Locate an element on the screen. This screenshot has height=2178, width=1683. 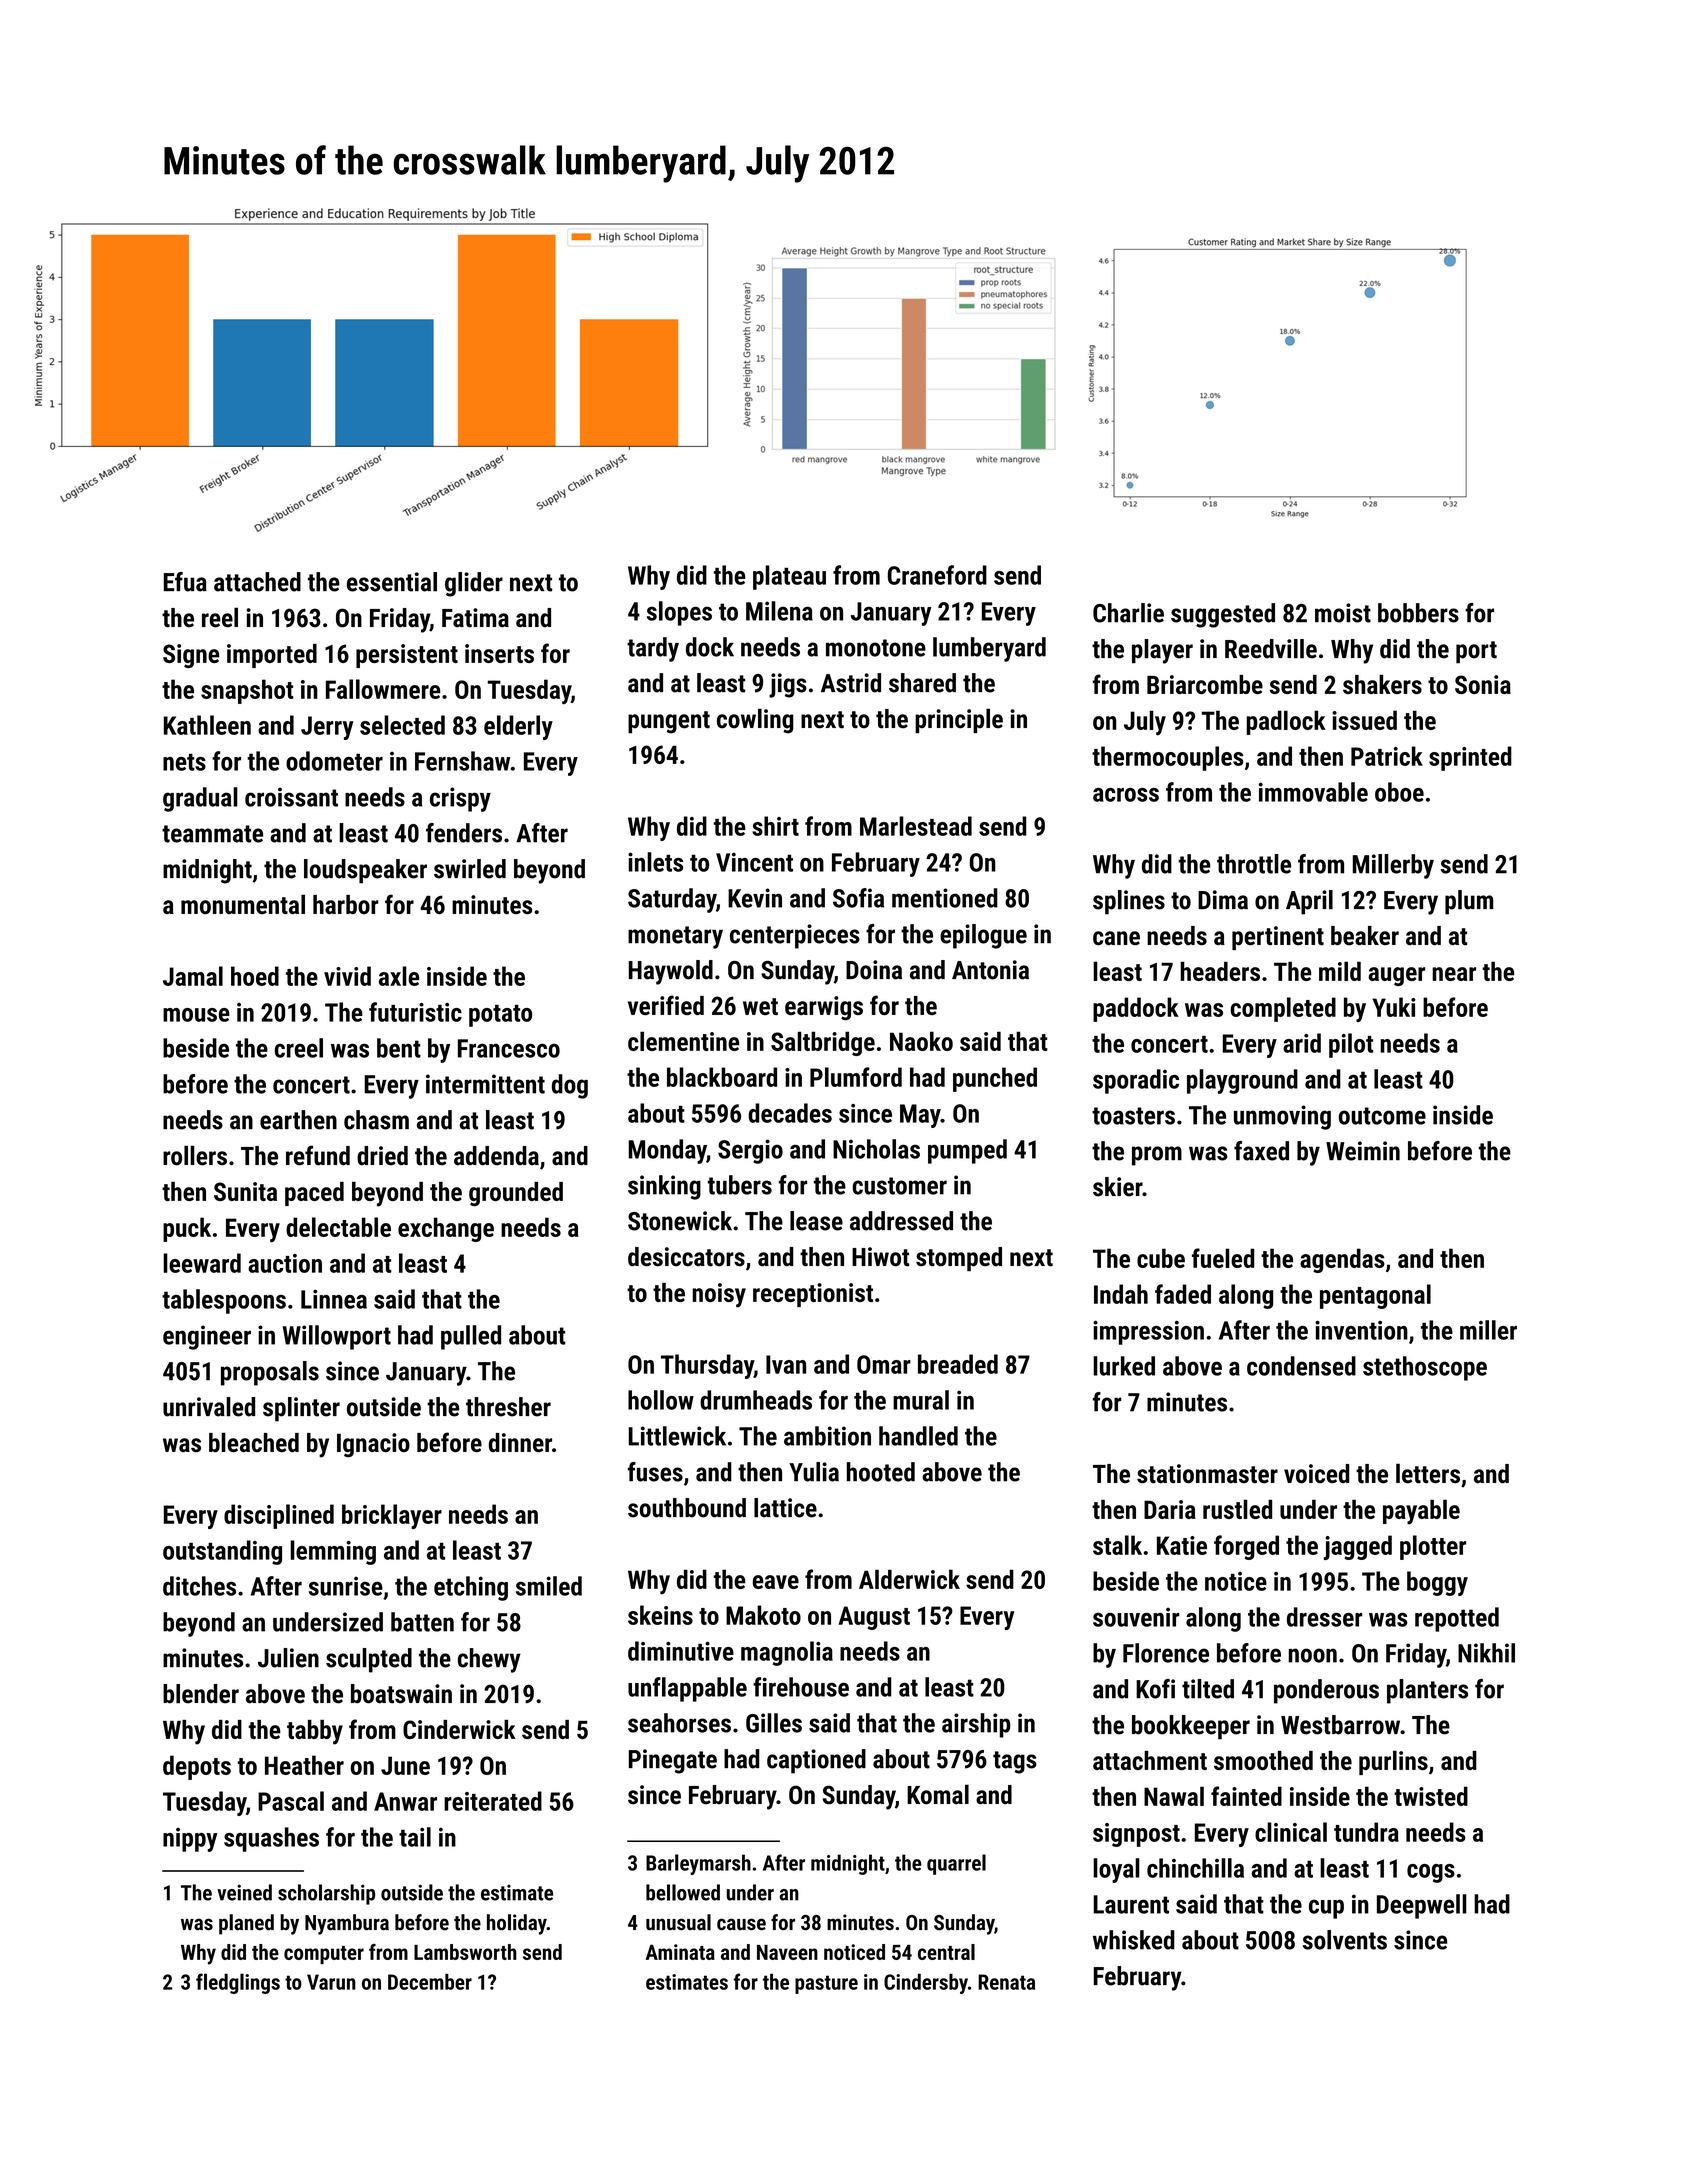
Craneford is located at coordinates (937, 575).
